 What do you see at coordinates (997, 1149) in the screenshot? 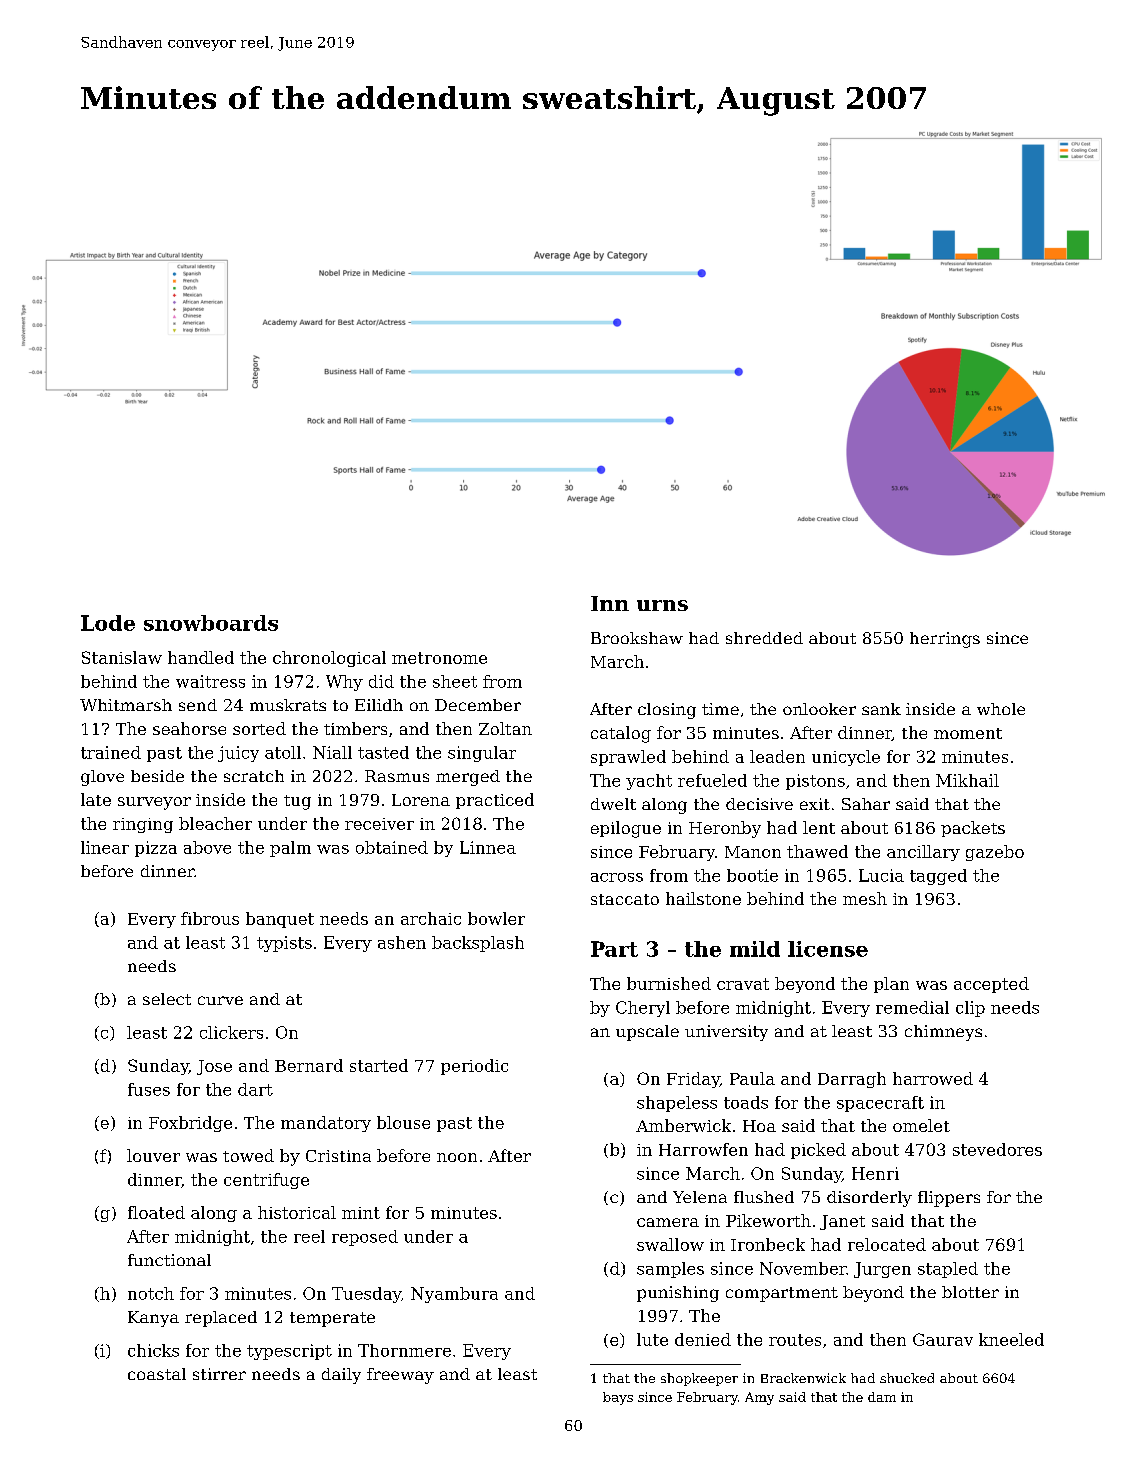
I see `stevedores` at bounding box center [997, 1149].
